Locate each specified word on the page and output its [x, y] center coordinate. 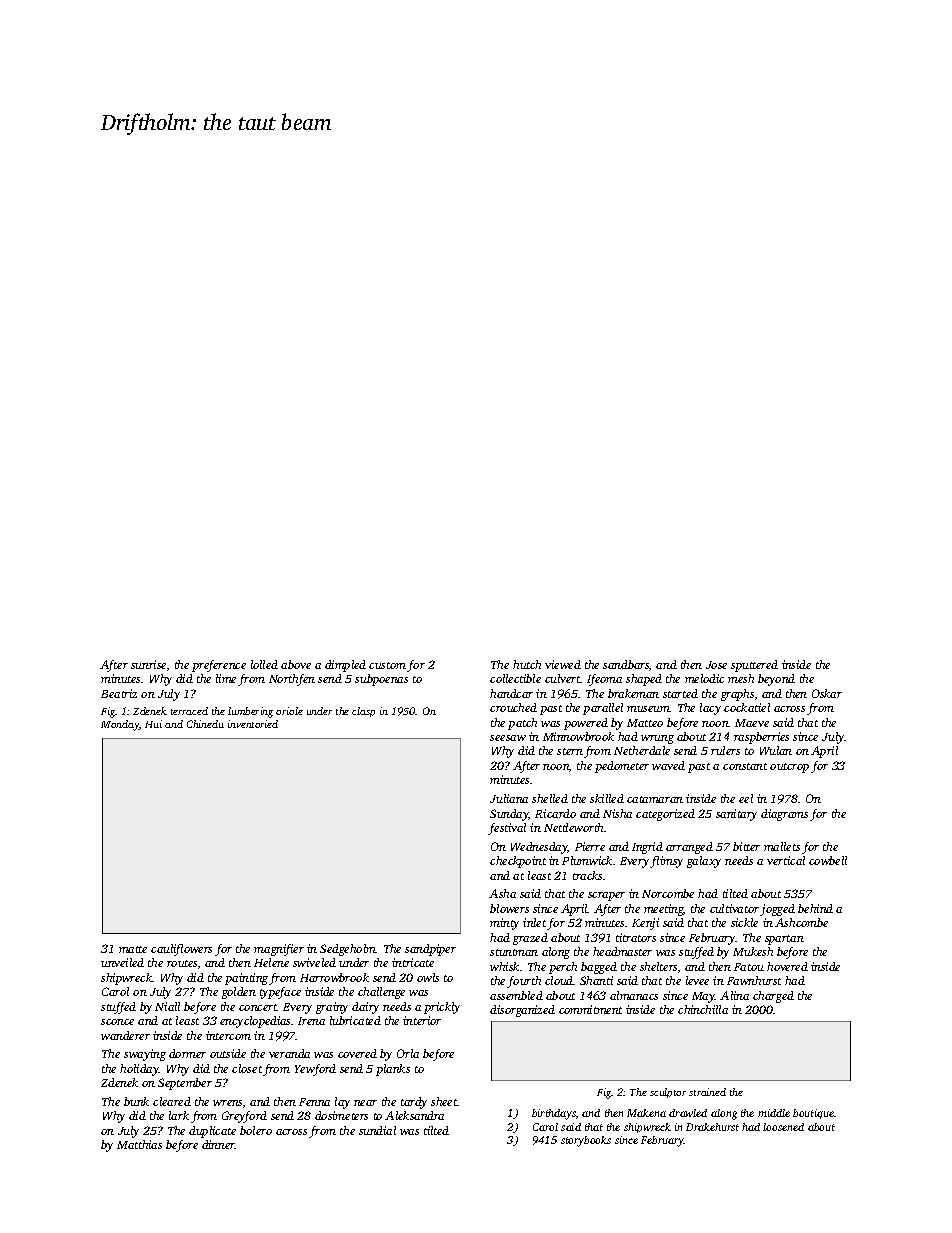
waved [668, 765]
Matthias [139, 1144]
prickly [442, 1008]
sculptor [668, 1093]
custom [387, 665]
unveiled [122, 962]
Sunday [509, 815]
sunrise [148, 664]
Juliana [509, 798]
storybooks [586, 1141]
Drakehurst [712, 1127]
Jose [716, 665]
